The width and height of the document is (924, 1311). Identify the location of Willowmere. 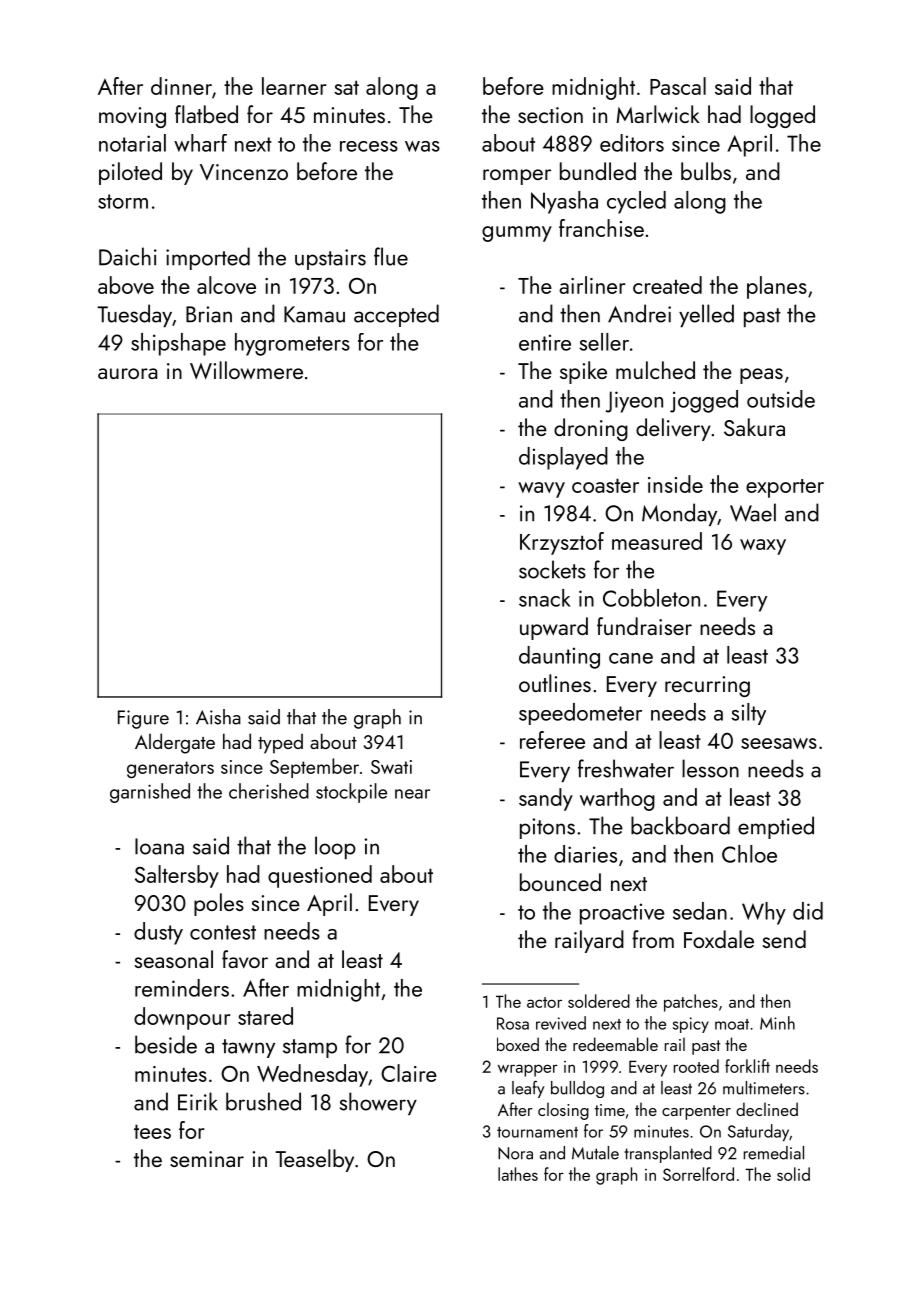
(246, 370).
